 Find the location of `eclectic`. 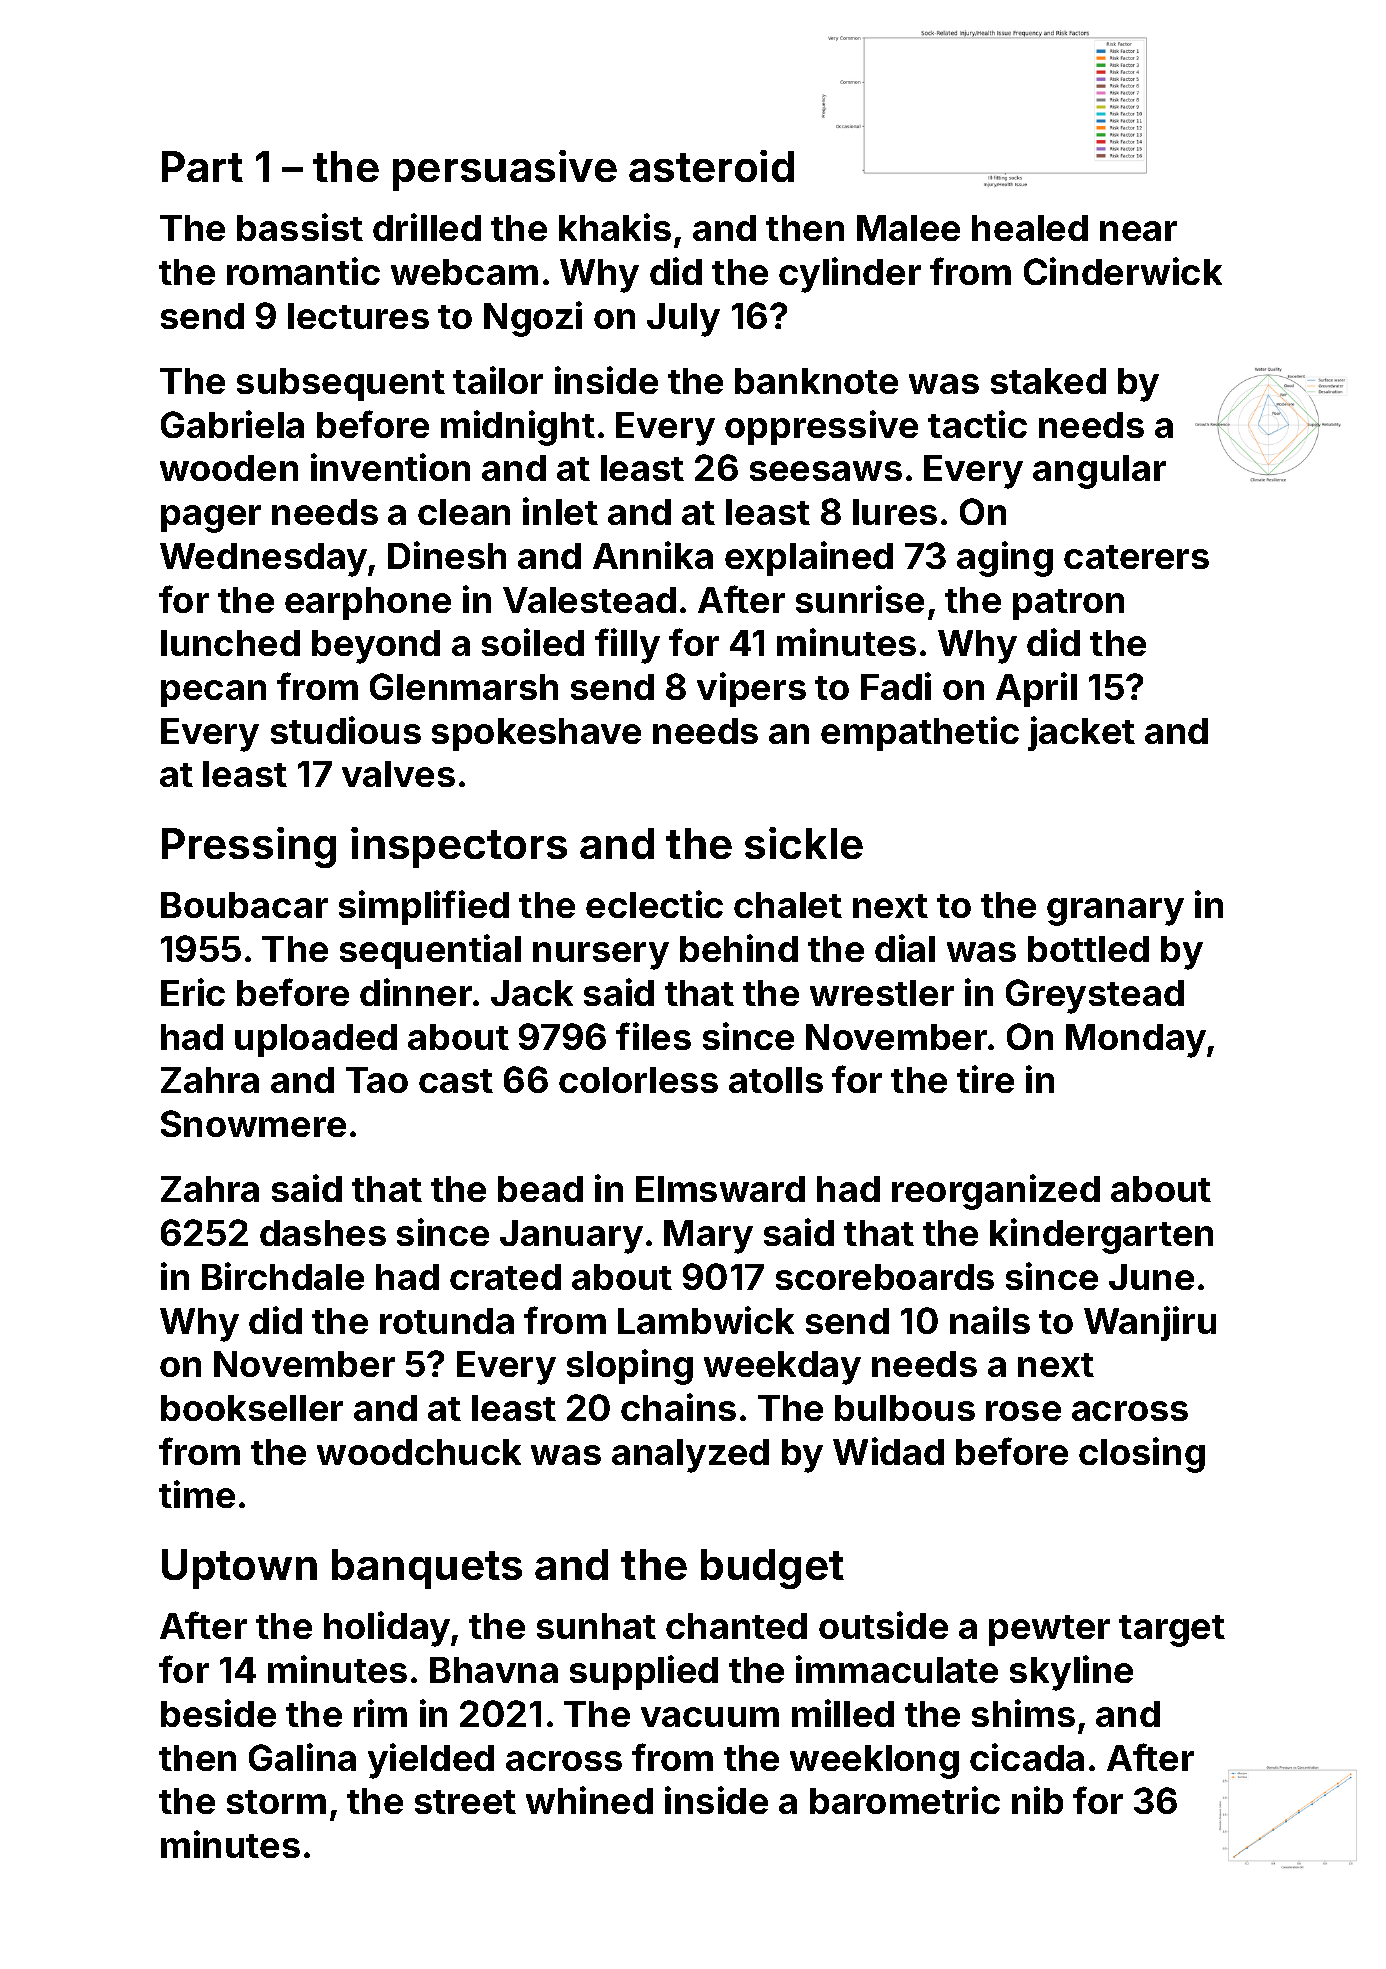

eclectic is located at coordinates (654, 904).
